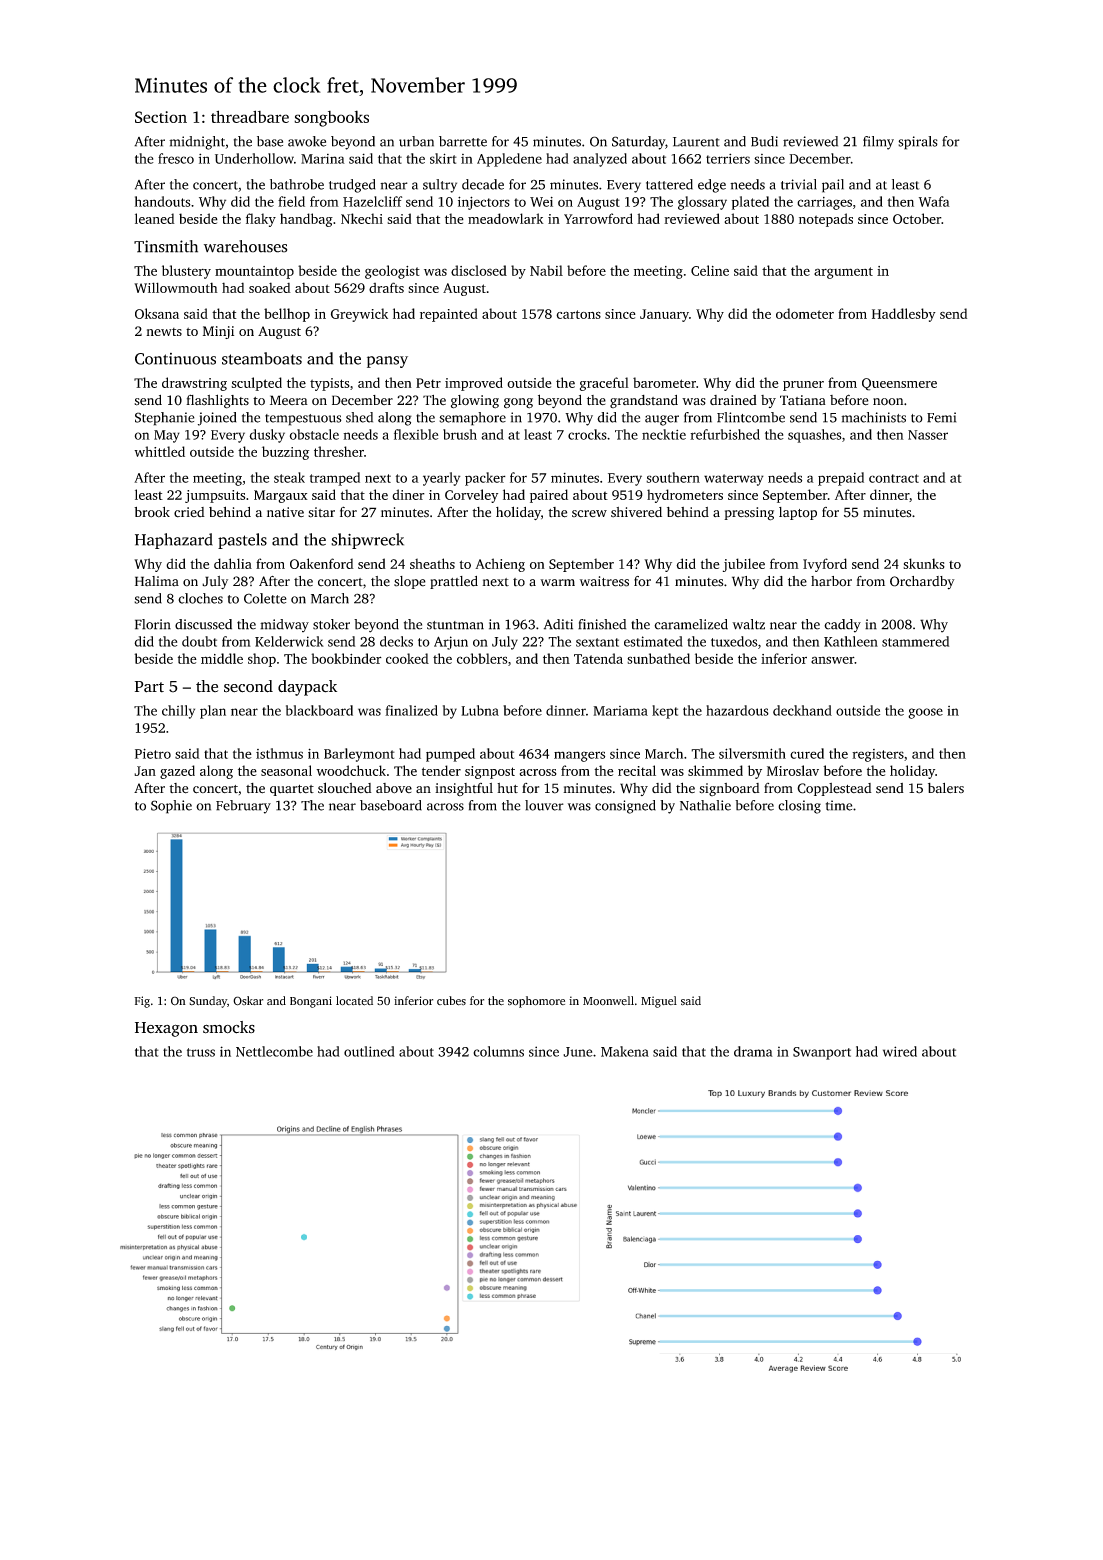  I want to click on disclosed, so click(479, 270).
